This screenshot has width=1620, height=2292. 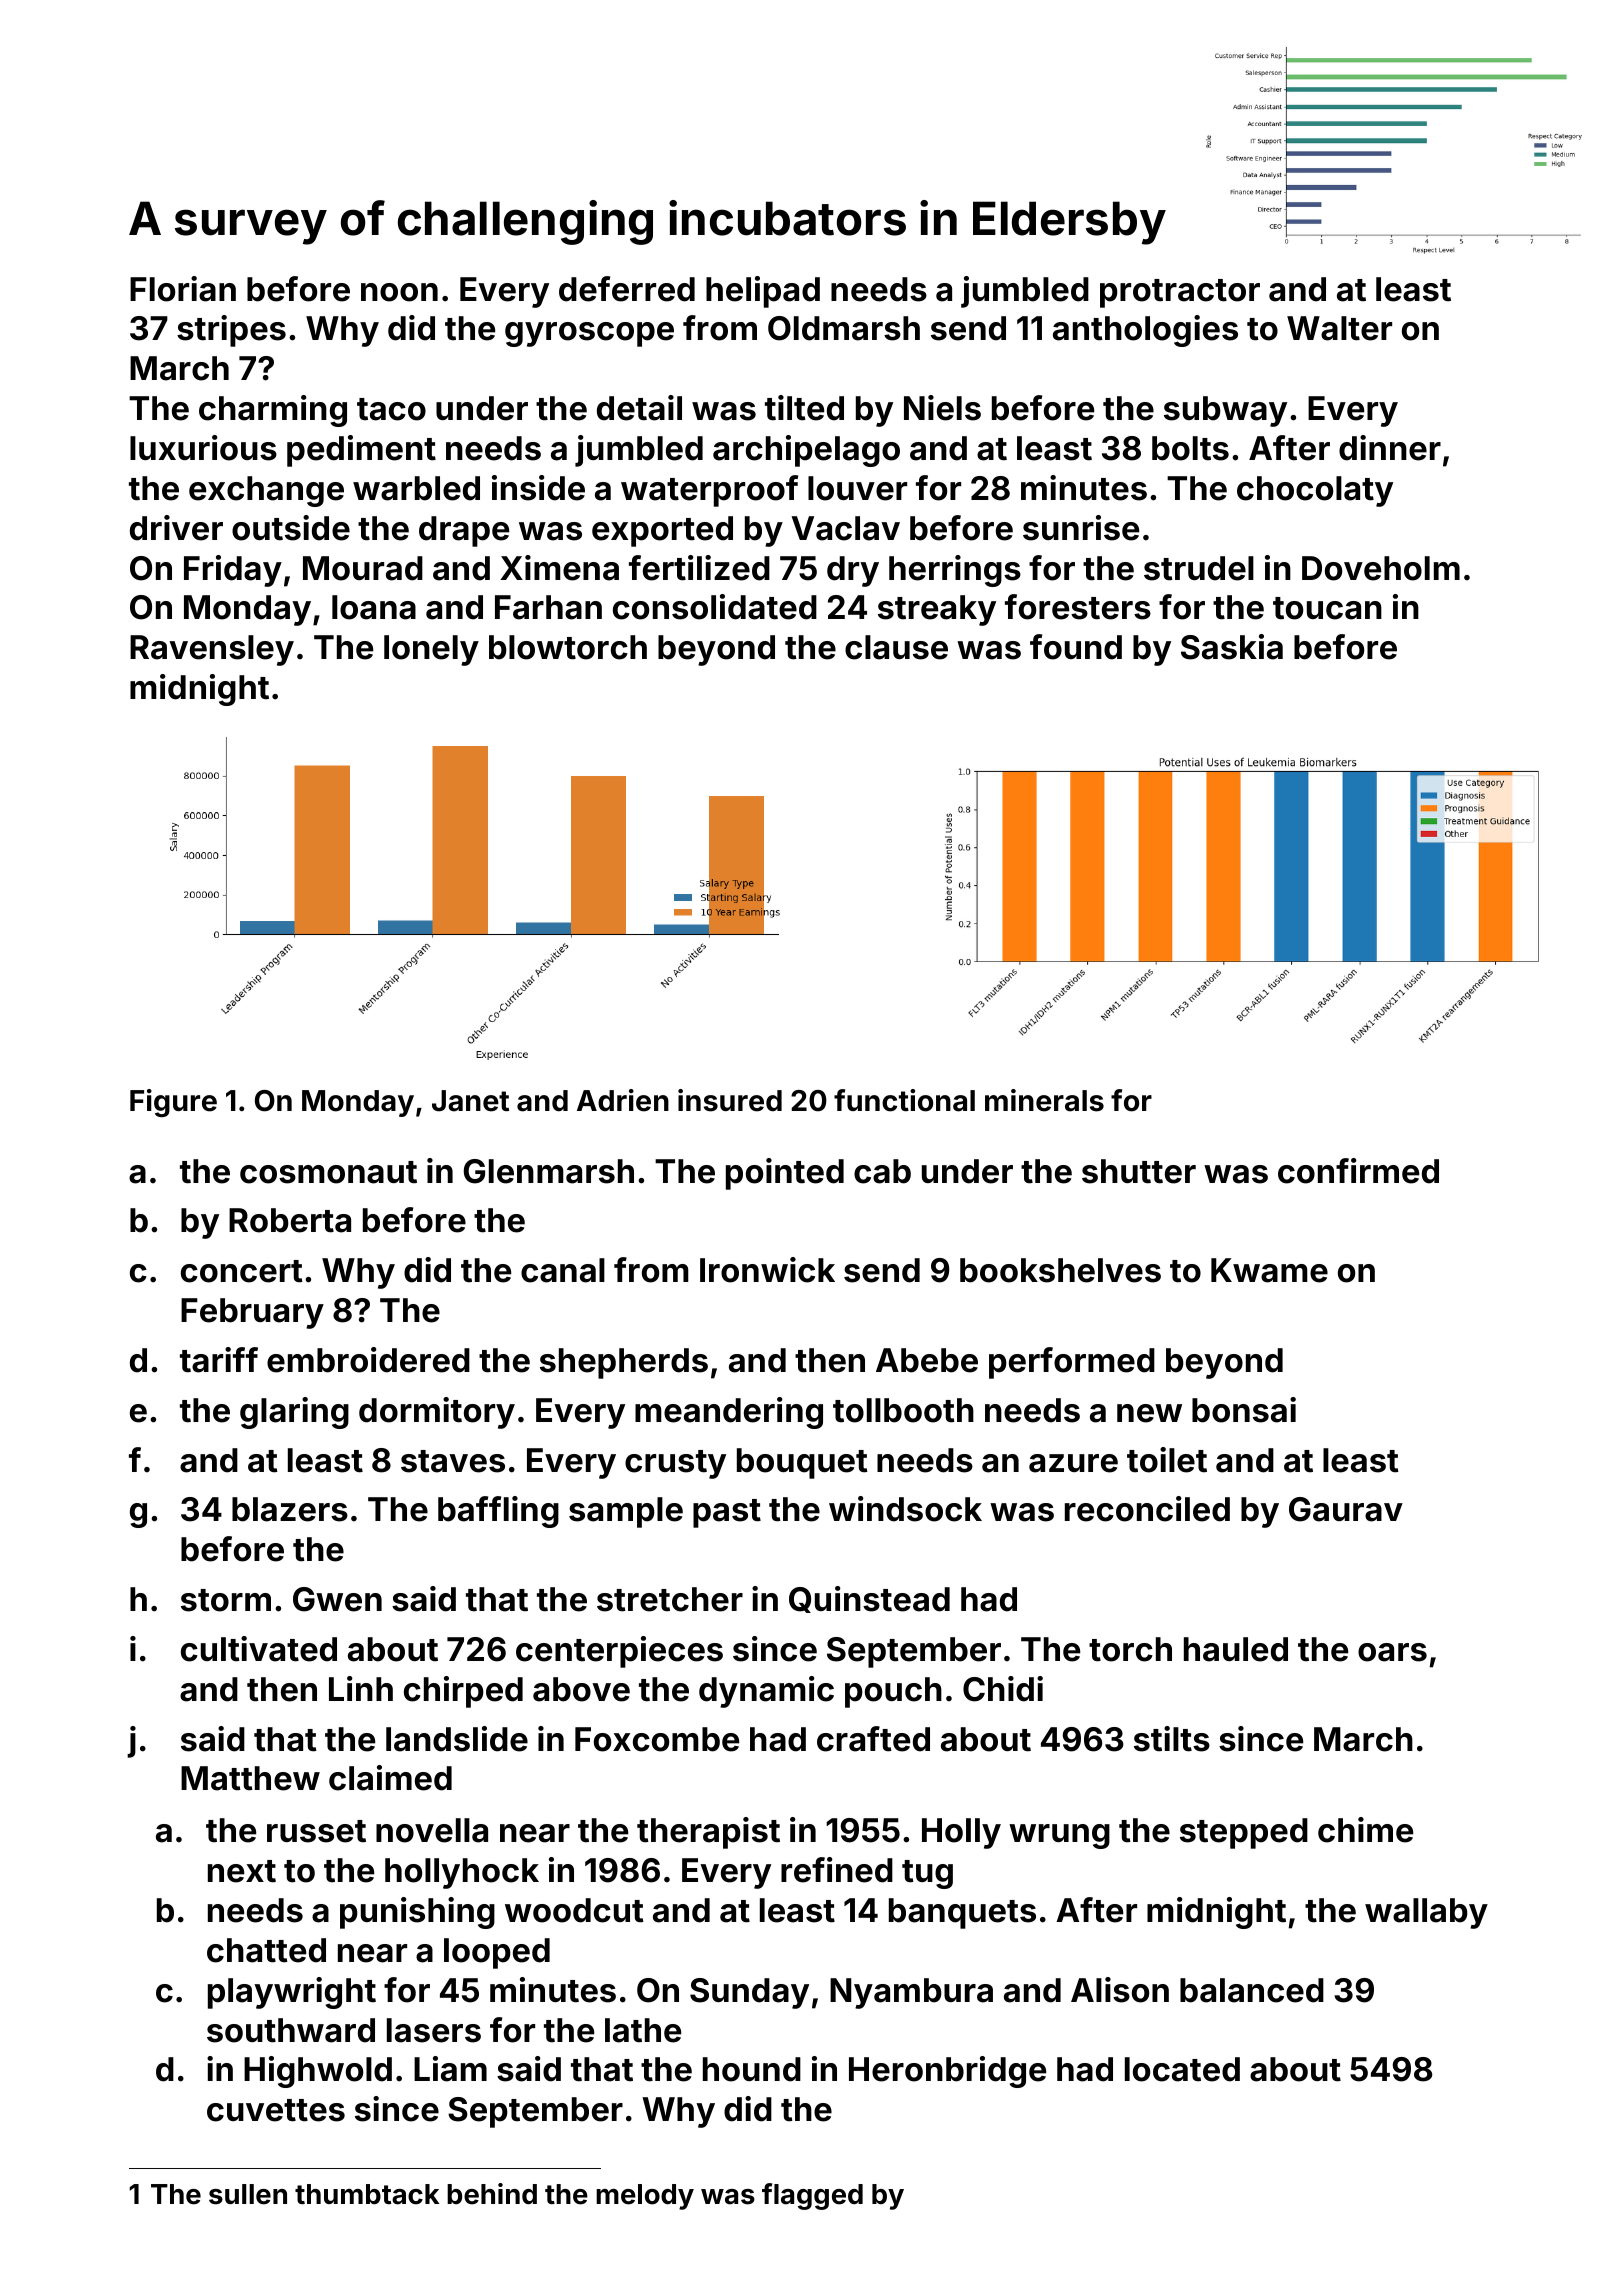 What do you see at coordinates (548, 607) in the screenshot?
I see `Farhan` at bounding box center [548, 607].
